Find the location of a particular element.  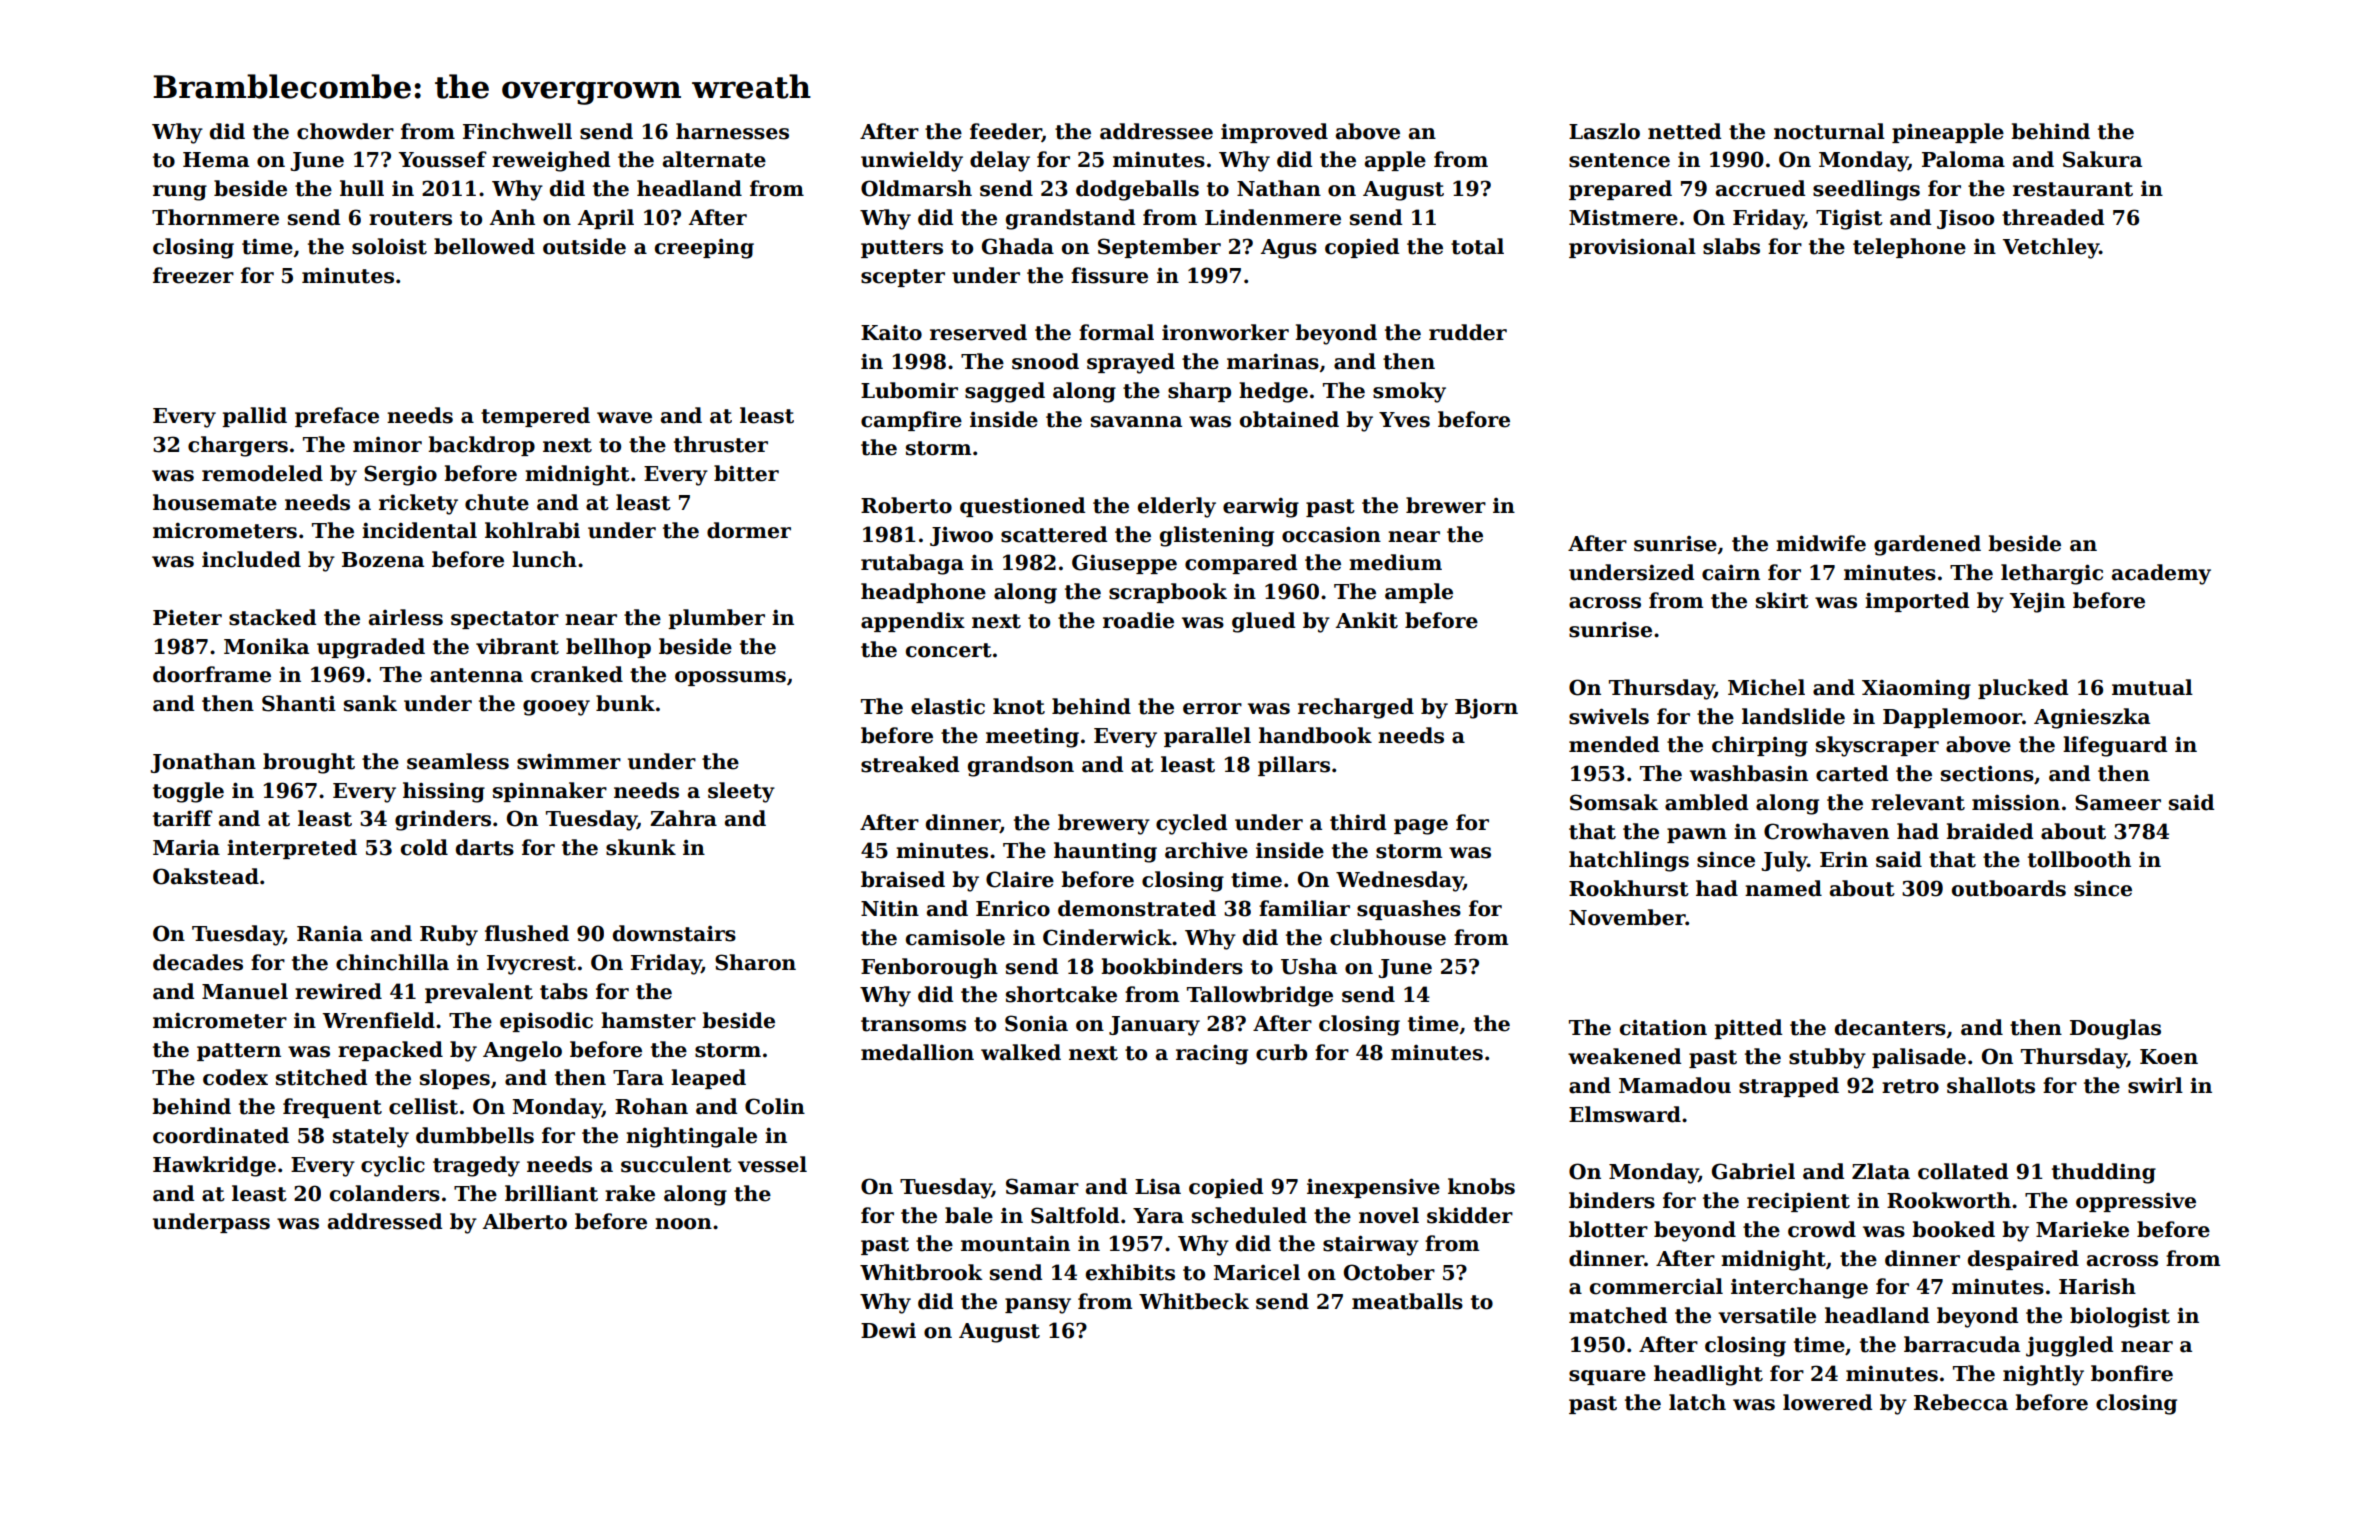

slopes is located at coordinates (455, 1079).
